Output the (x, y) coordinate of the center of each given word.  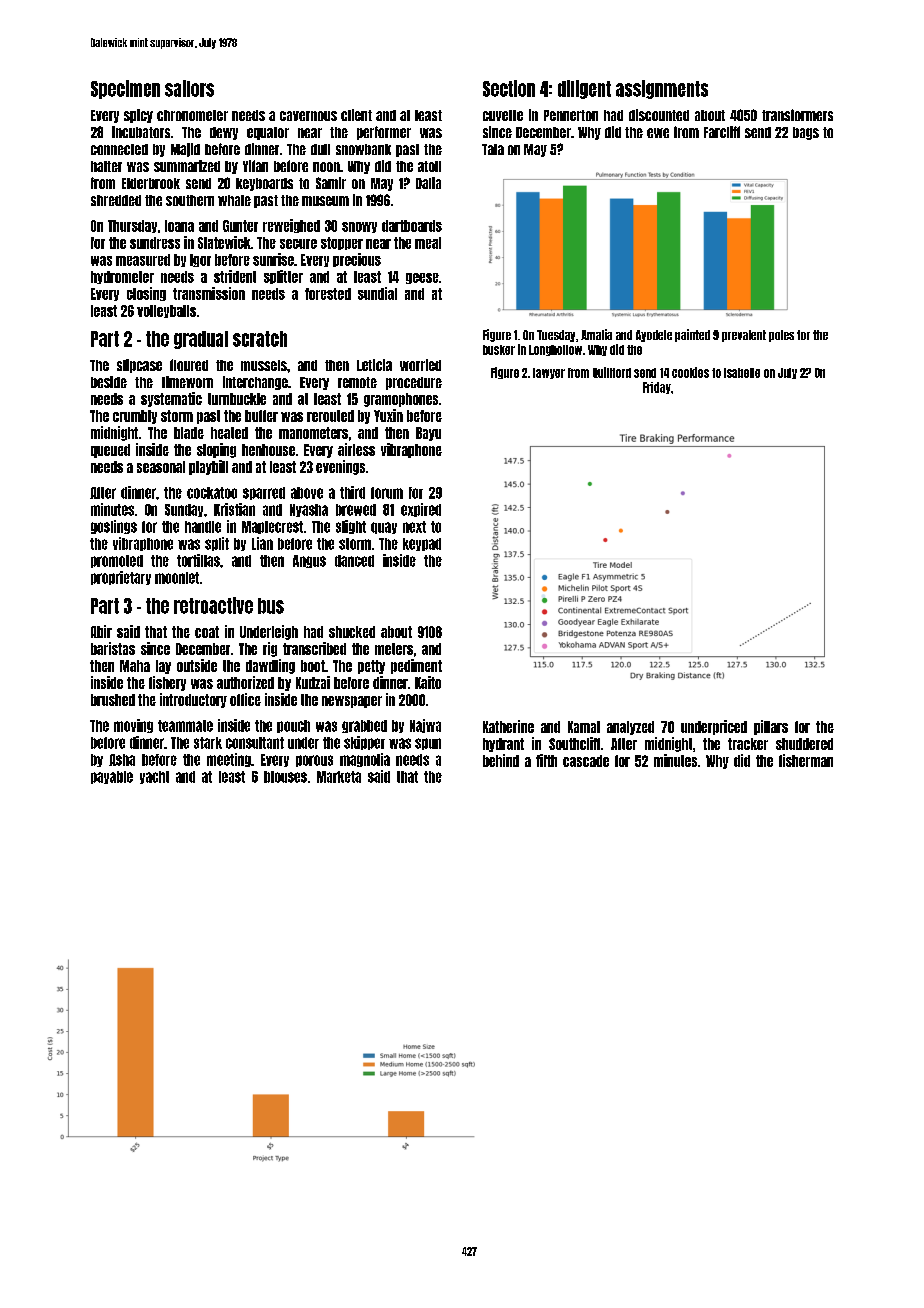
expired (421, 510)
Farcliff (722, 132)
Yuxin (388, 415)
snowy (359, 227)
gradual (201, 340)
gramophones (401, 400)
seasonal (161, 467)
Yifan (255, 166)
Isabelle (742, 373)
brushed (113, 700)
